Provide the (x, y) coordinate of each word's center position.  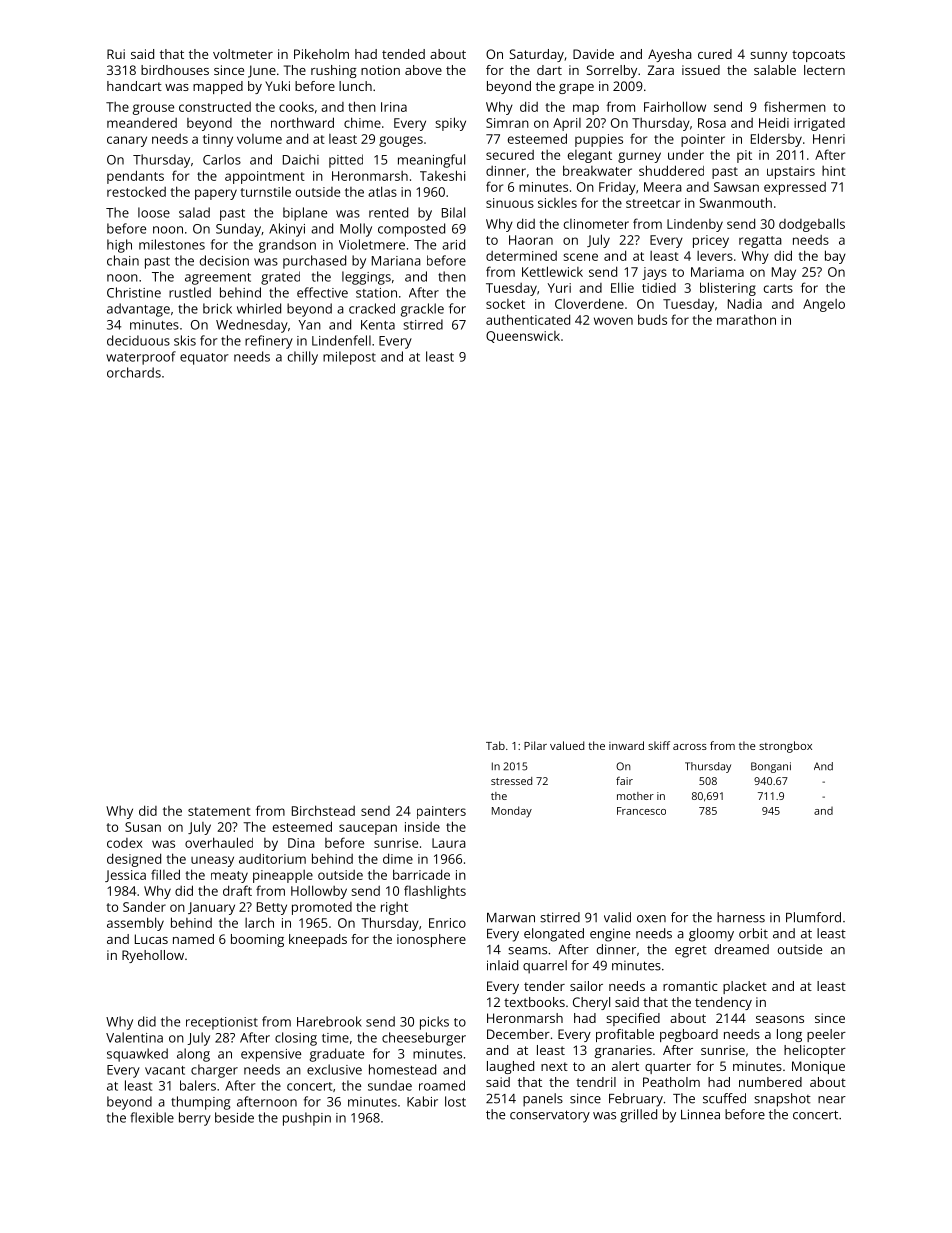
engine (610, 935)
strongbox (785, 747)
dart (549, 70)
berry (195, 1119)
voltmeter (243, 54)
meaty (229, 877)
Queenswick (523, 337)
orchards (134, 372)
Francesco (641, 811)
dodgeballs (812, 225)
